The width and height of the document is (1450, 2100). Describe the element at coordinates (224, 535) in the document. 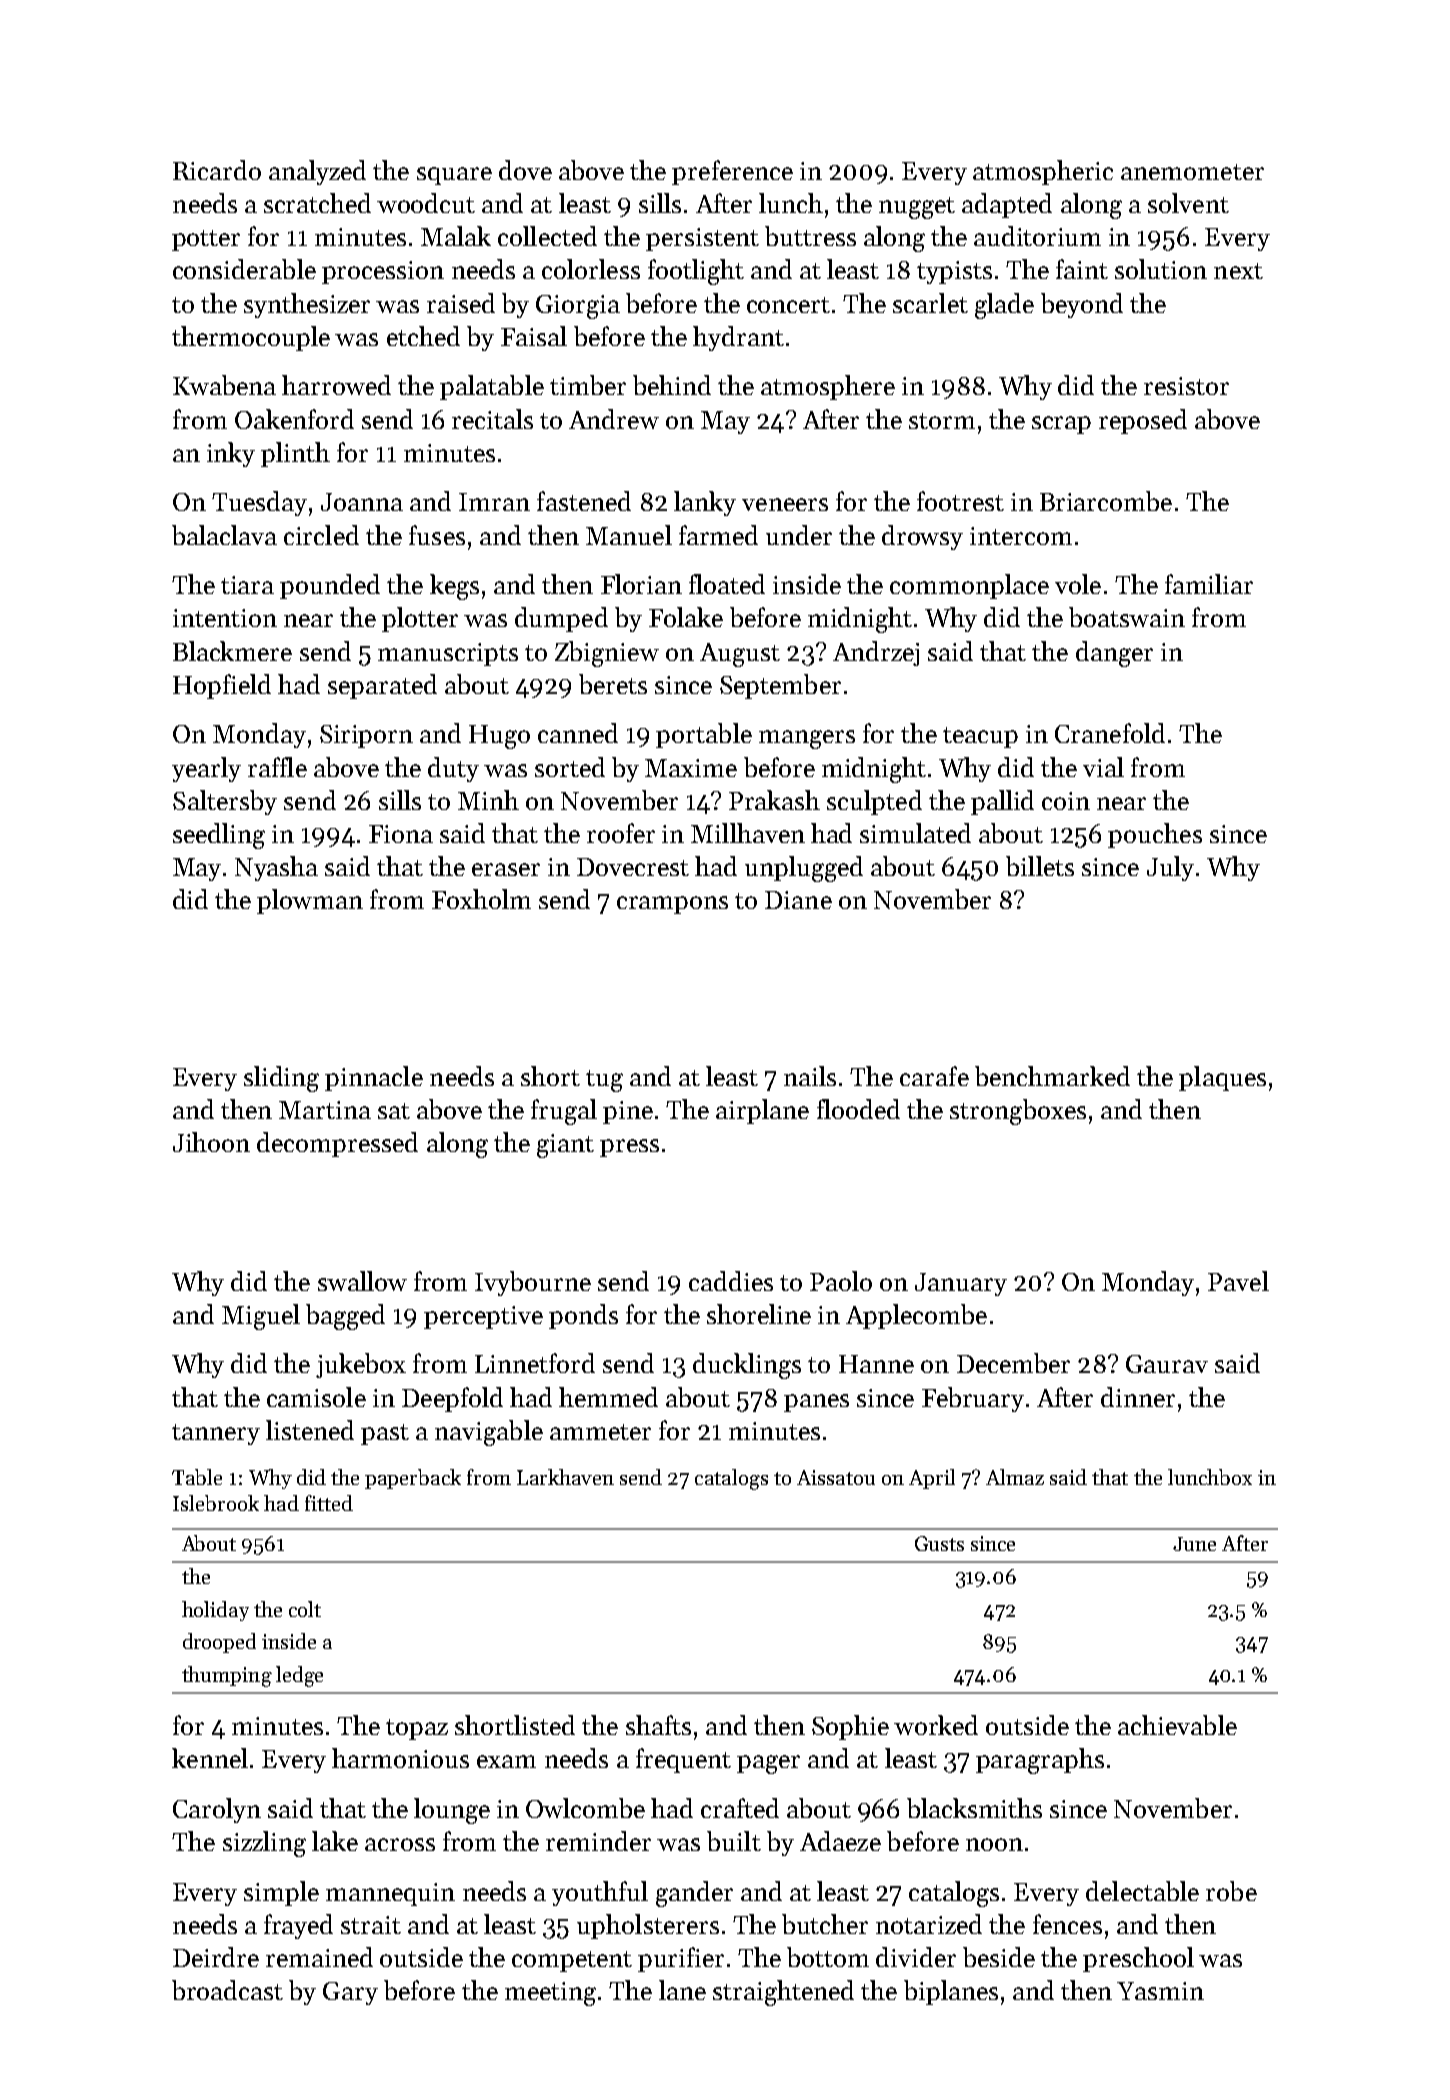

I see `balaclava` at that location.
